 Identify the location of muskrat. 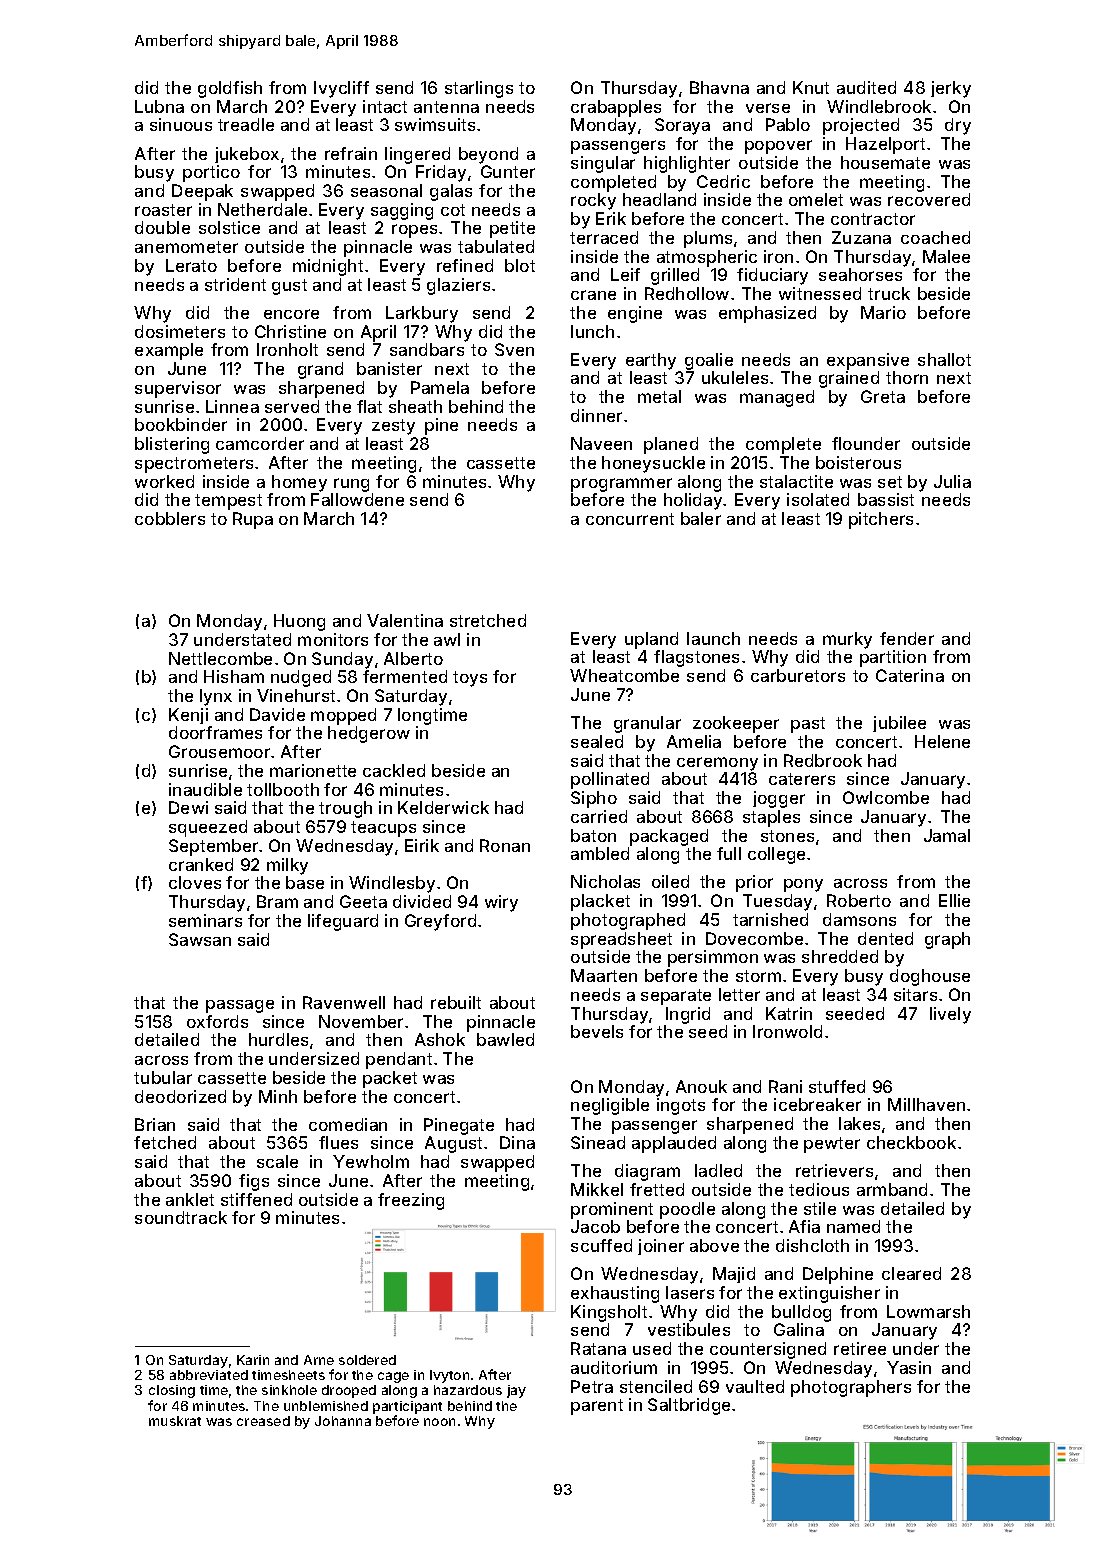
(175, 1421).
